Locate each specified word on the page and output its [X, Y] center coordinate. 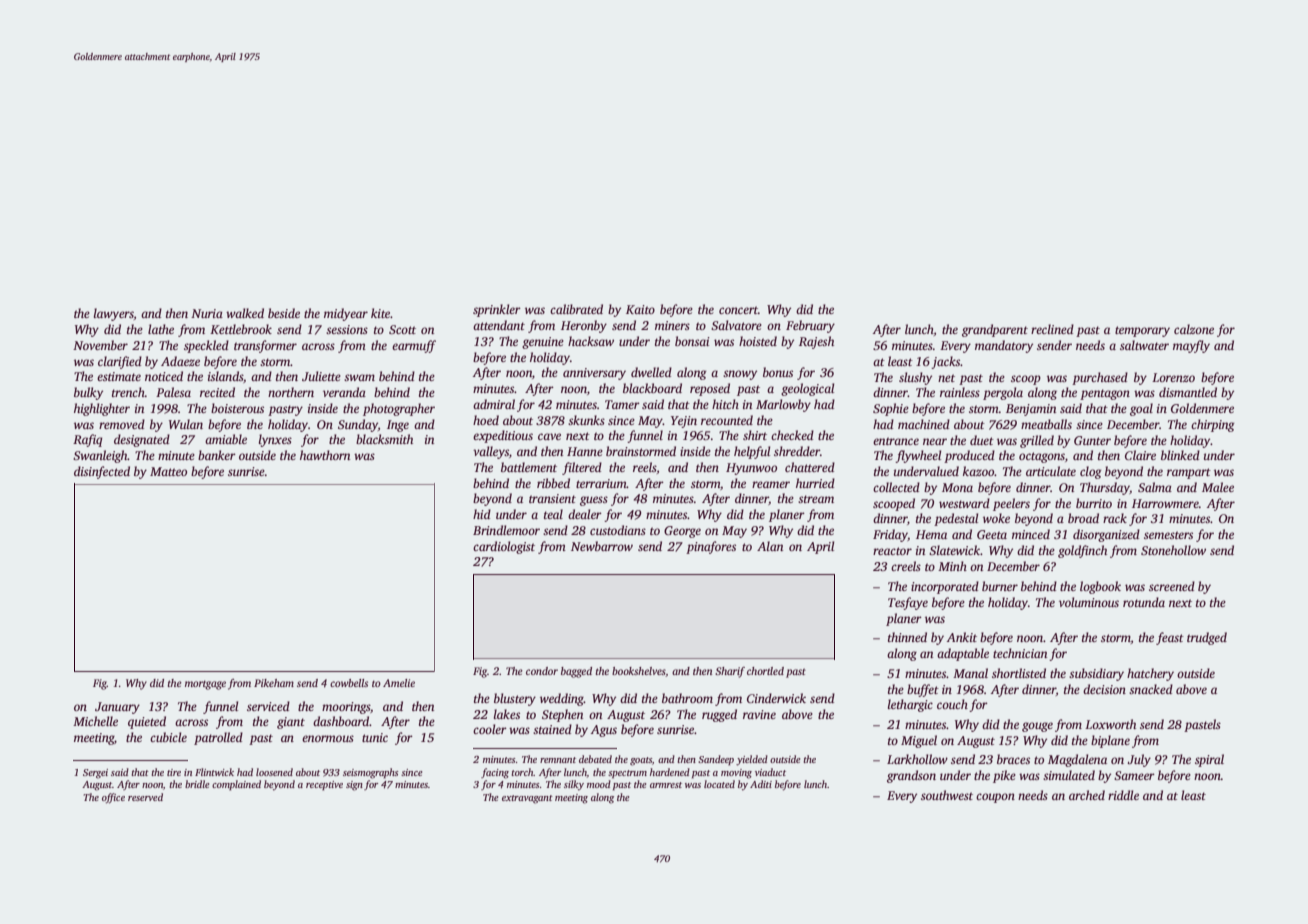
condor [542, 671]
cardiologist [504, 547]
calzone [1194, 329]
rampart [1189, 473]
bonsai [692, 341]
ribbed [553, 483]
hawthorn [325, 455]
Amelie [399, 683]
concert [738, 310]
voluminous [1089, 602]
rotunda [1144, 602]
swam [359, 377]
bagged [576, 672]
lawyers [114, 314]
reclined [1052, 329]
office [113, 798]
